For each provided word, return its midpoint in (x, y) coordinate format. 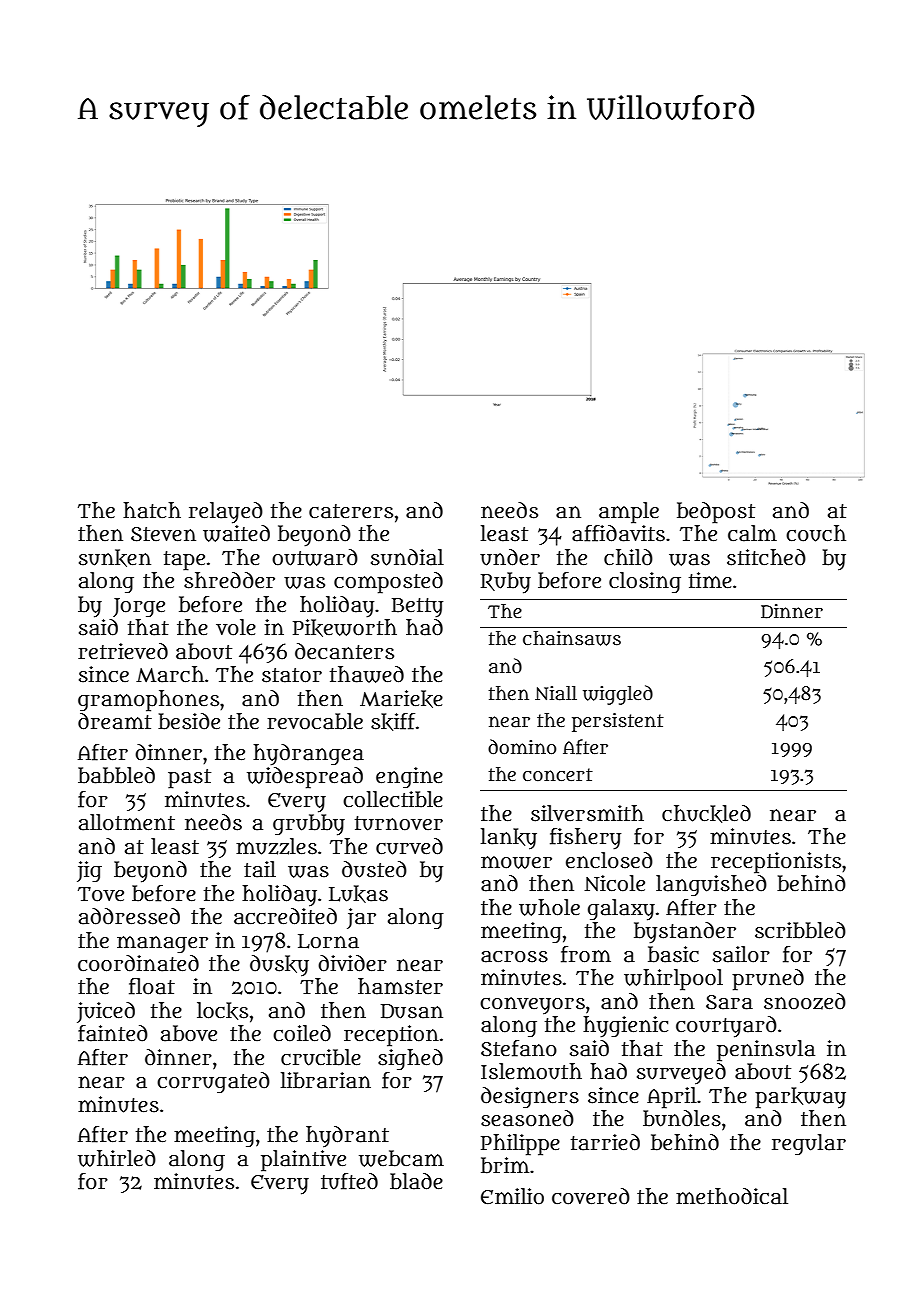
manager (162, 944)
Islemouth (531, 1071)
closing (645, 582)
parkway (800, 1098)
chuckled (706, 814)
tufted (349, 1181)
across (514, 957)
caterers (351, 511)
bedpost (716, 513)
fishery (585, 839)
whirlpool (673, 980)
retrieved (123, 651)
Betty (417, 608)
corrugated (213, 1082)
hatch (152, 510)
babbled (116, 775)
